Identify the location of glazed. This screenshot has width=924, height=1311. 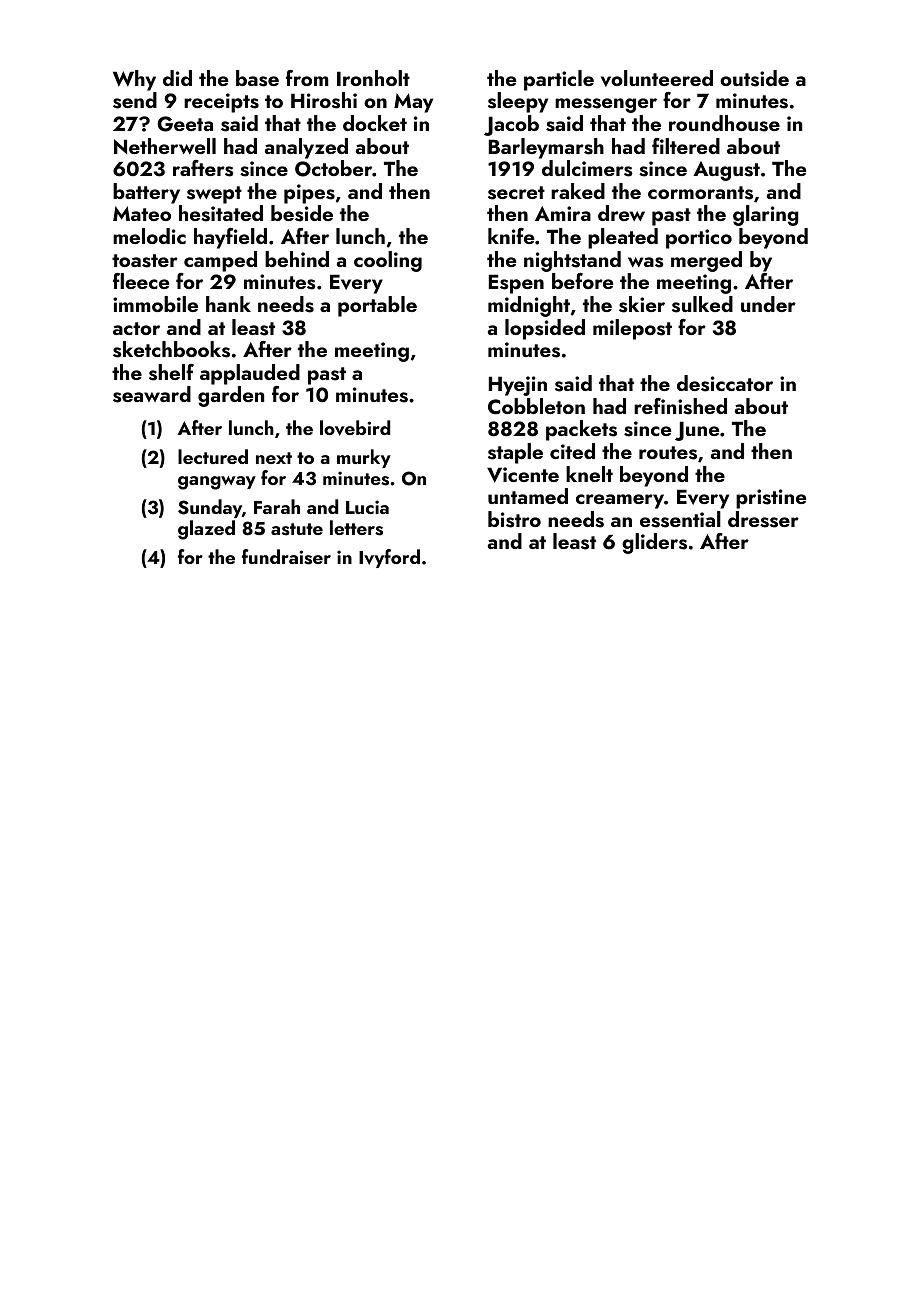
(206, 530).
